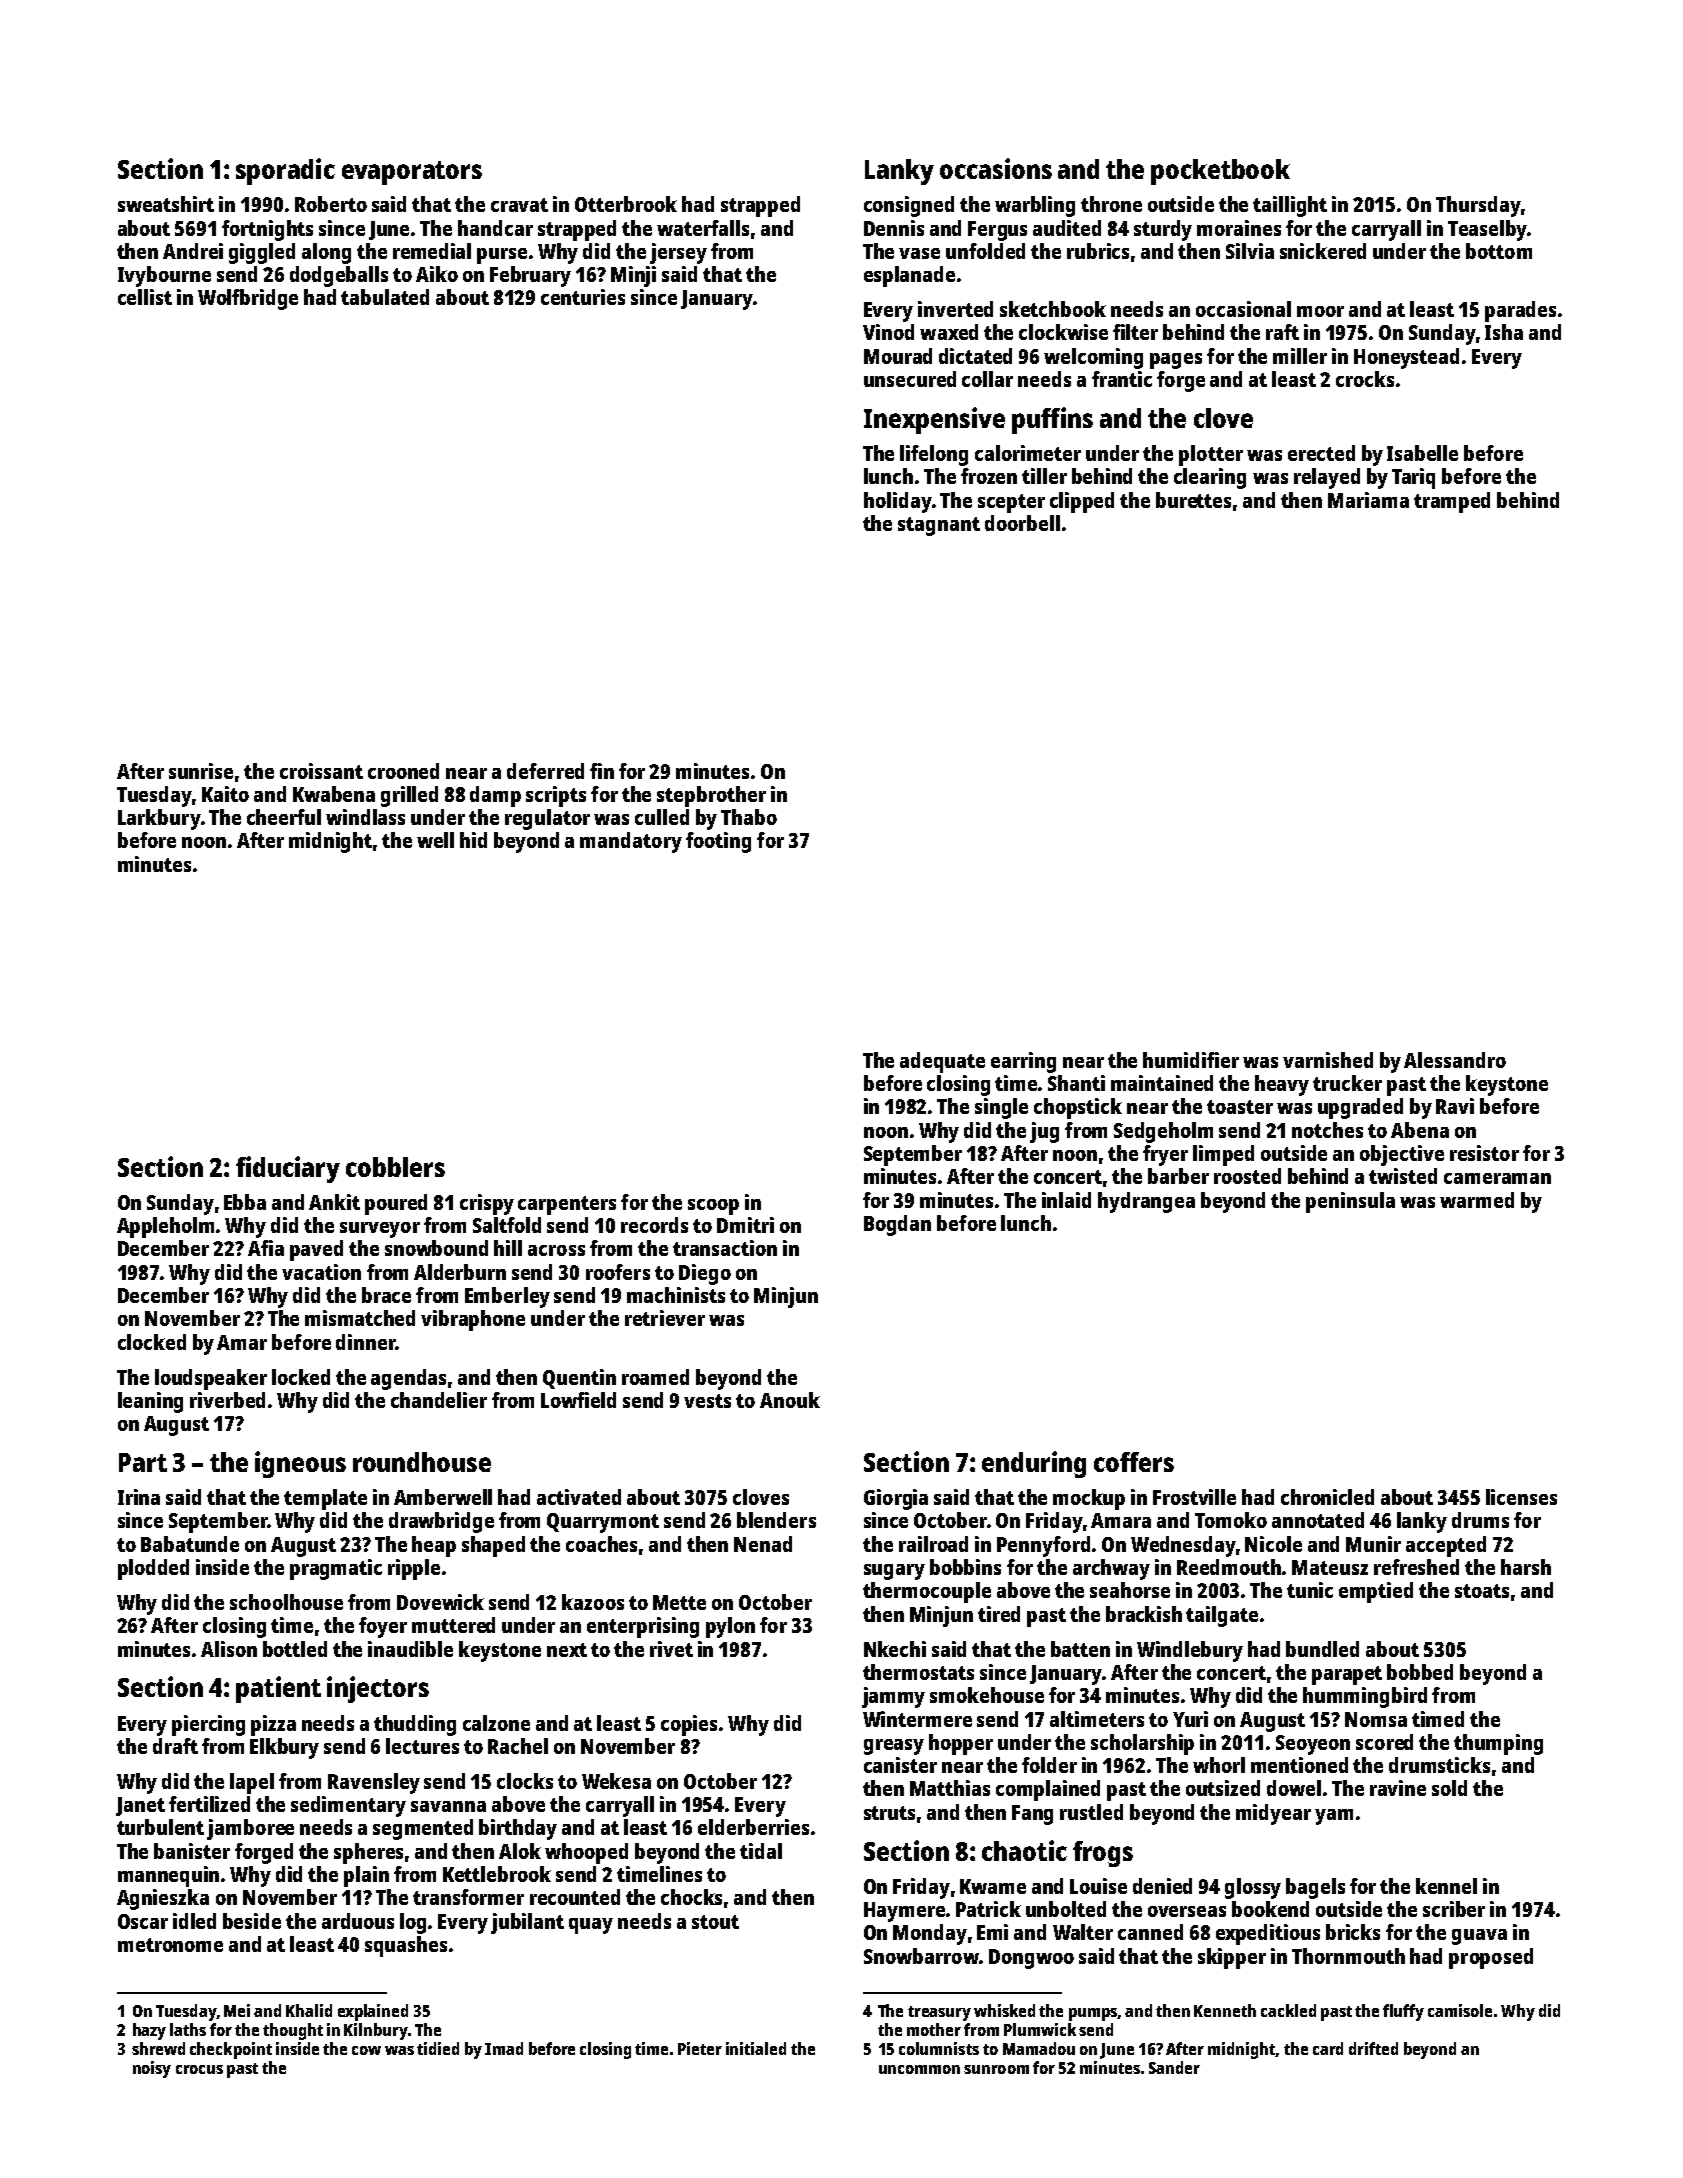 This screenshot has width=1683, height=2178. What do you see at coordinates (229, 1649) in the screenshot?
I see `Alison` at bounding box center [229, 1649].
